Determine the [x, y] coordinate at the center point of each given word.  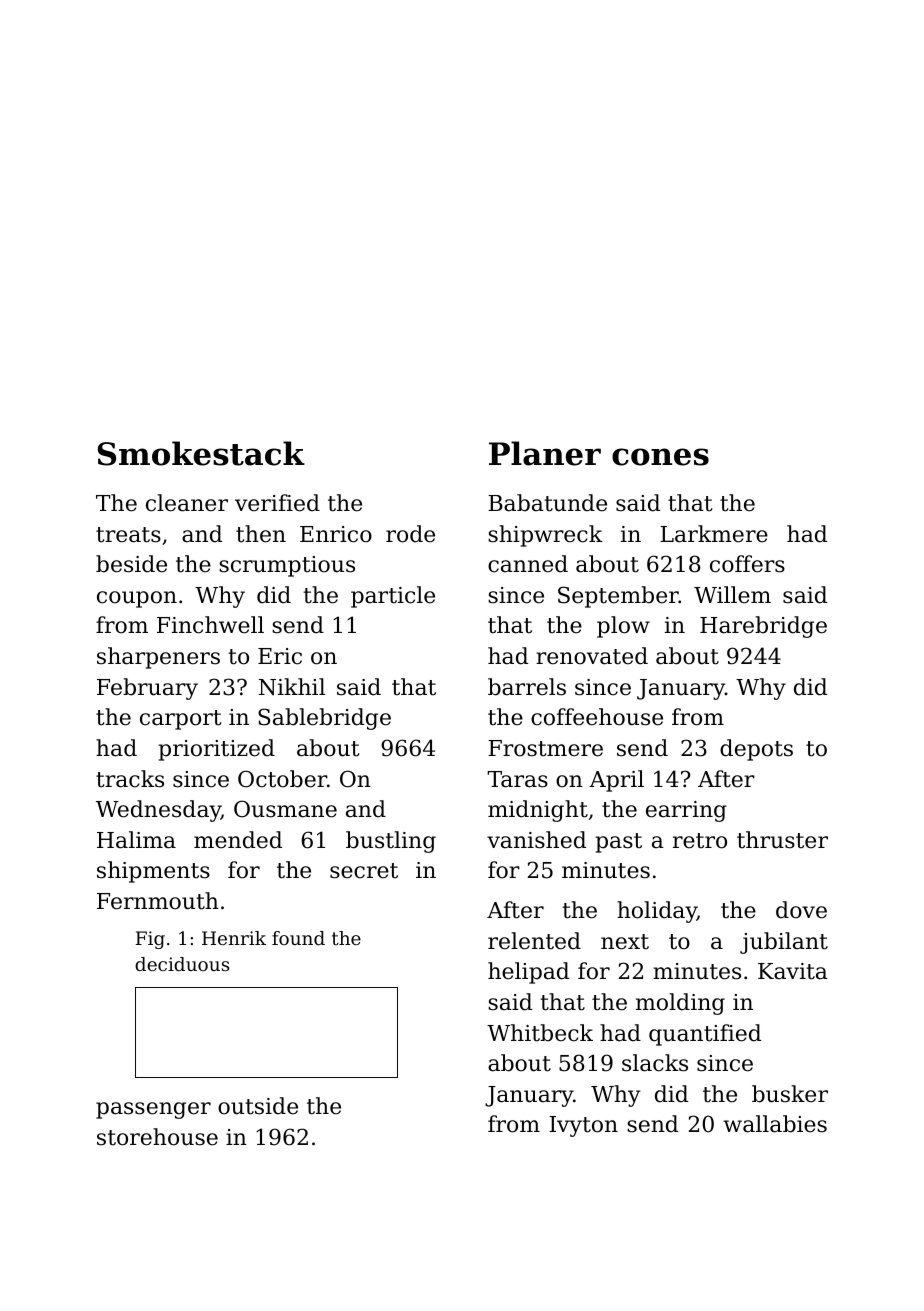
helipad [528, 973]
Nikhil [292, 687]
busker [790, 1094]
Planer [545, 453]
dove [801, 910]
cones [660, 457]
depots [756, 750]
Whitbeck [540, 1033]
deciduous [182, 964]
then [261, 534]
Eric [280, 656]
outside [258, 1106]
